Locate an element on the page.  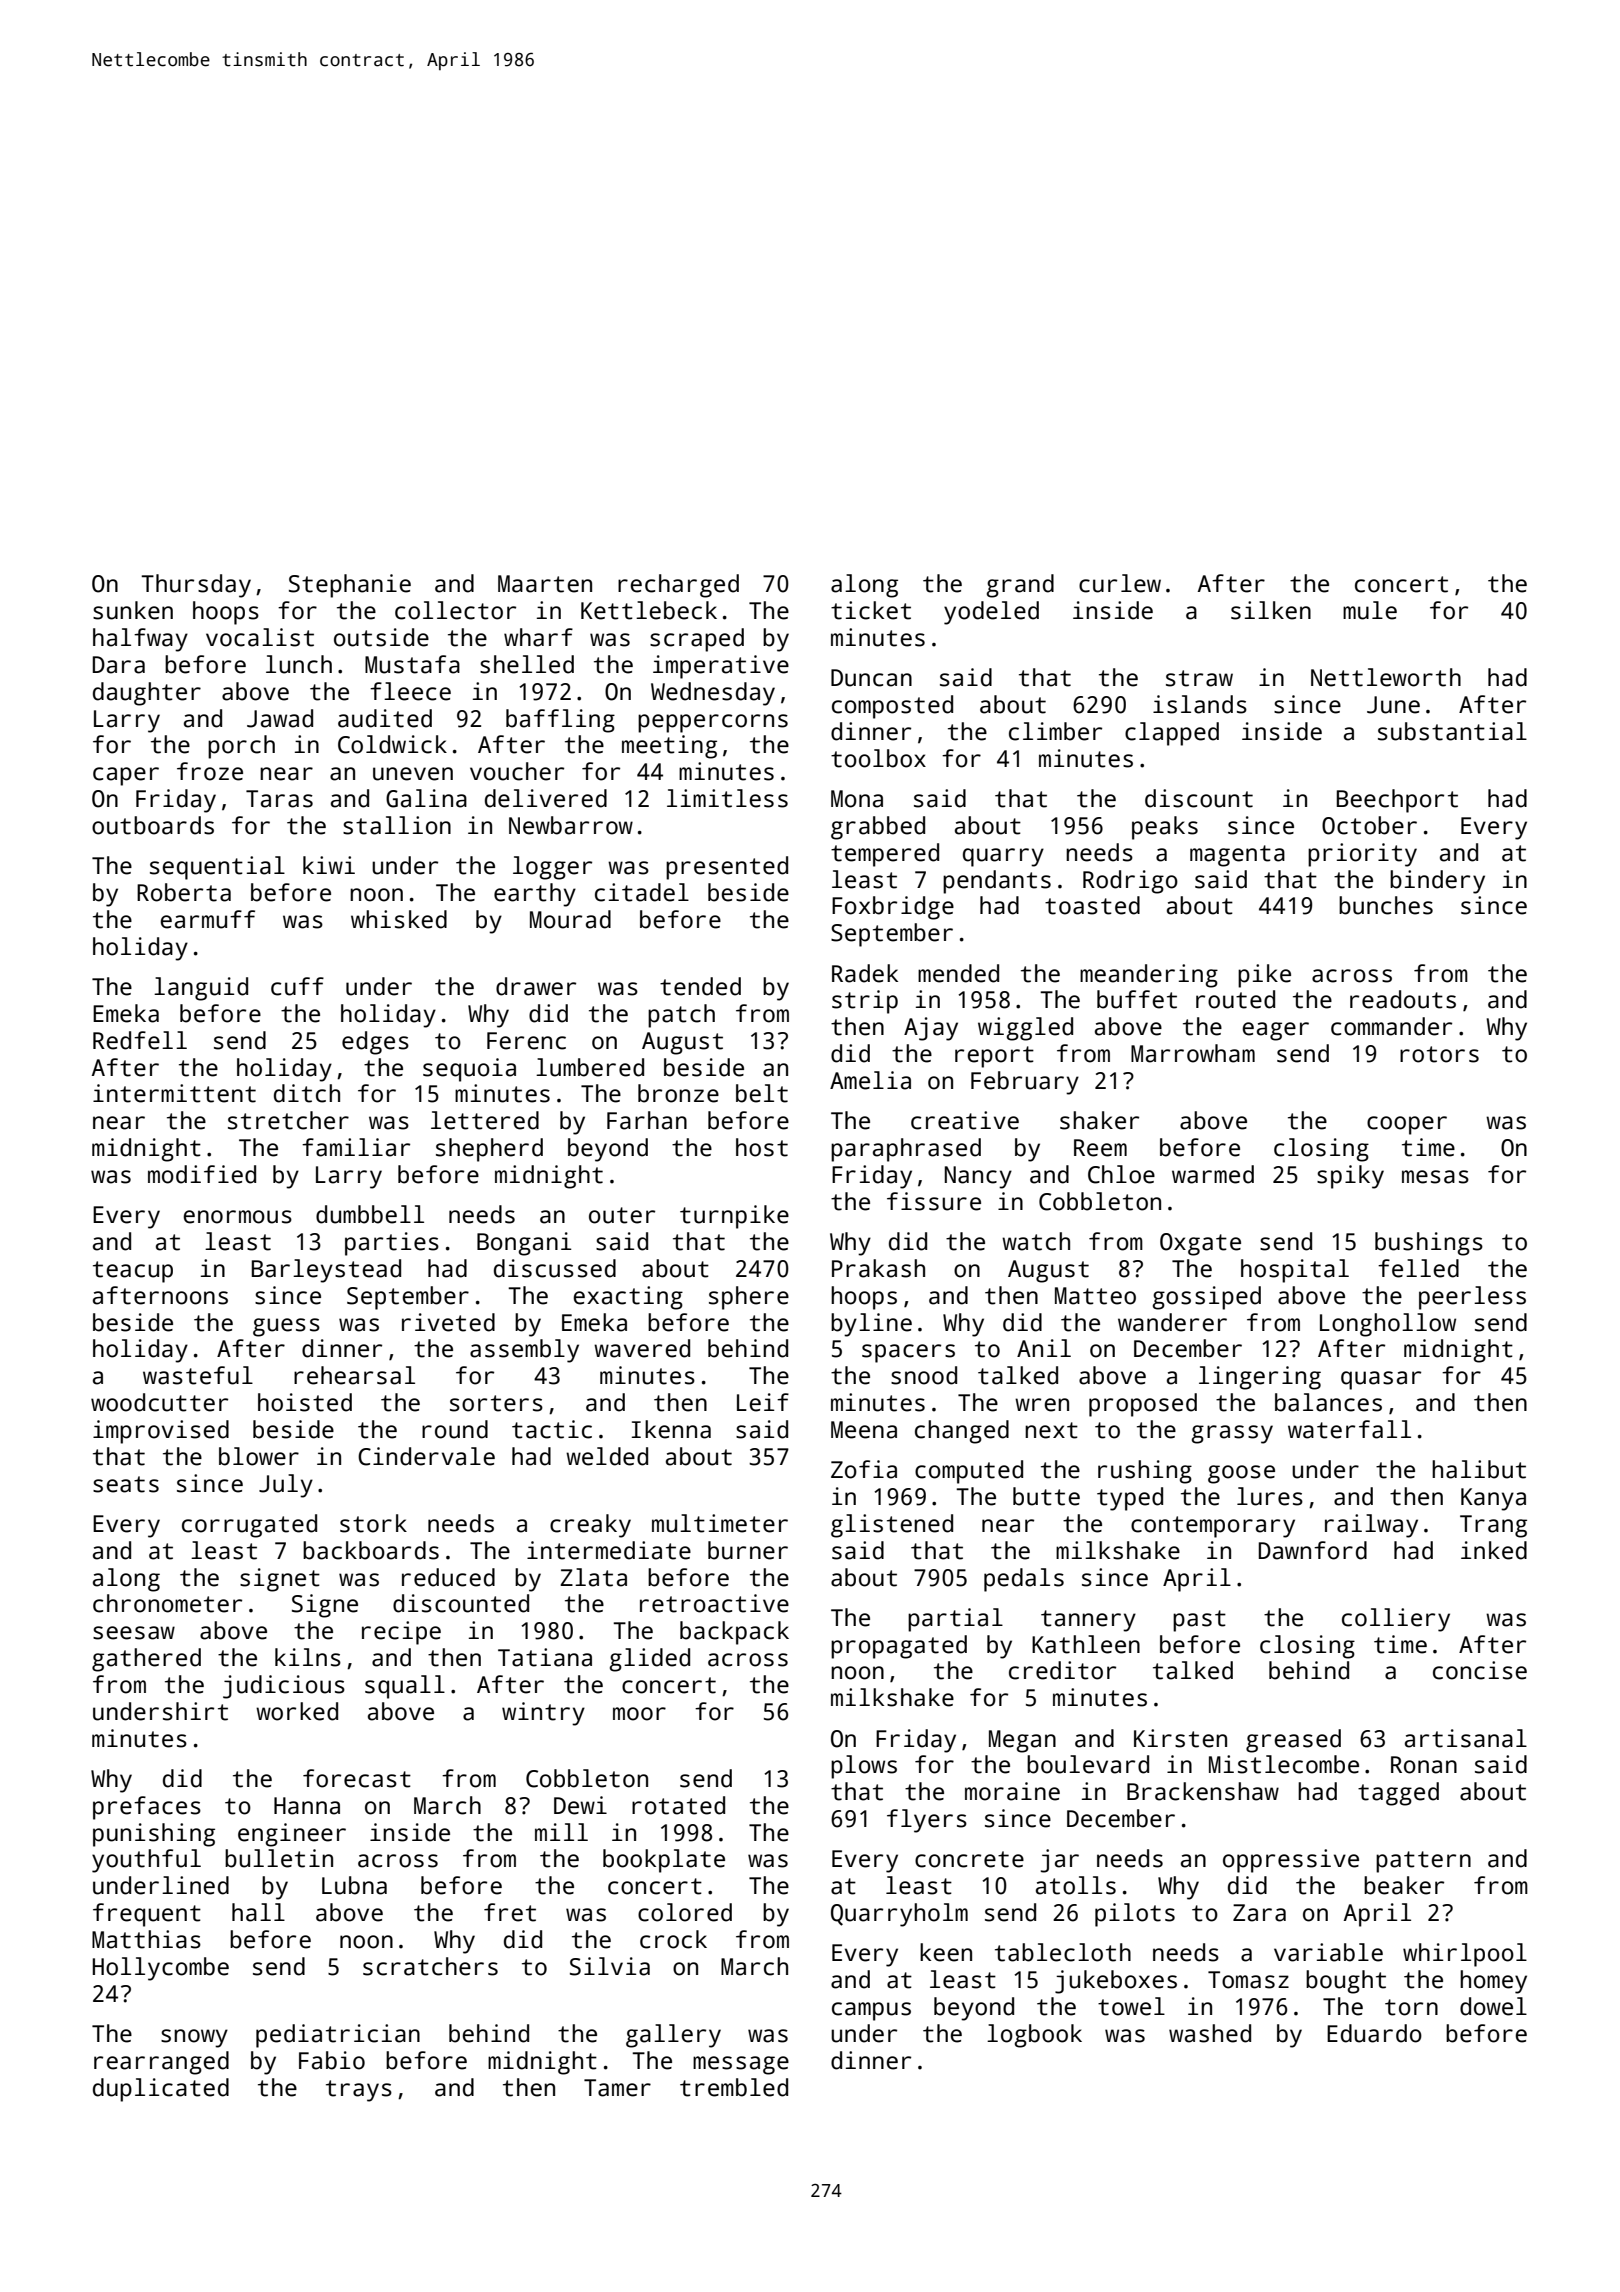
gallery is located at coordinates (673, 2036).
